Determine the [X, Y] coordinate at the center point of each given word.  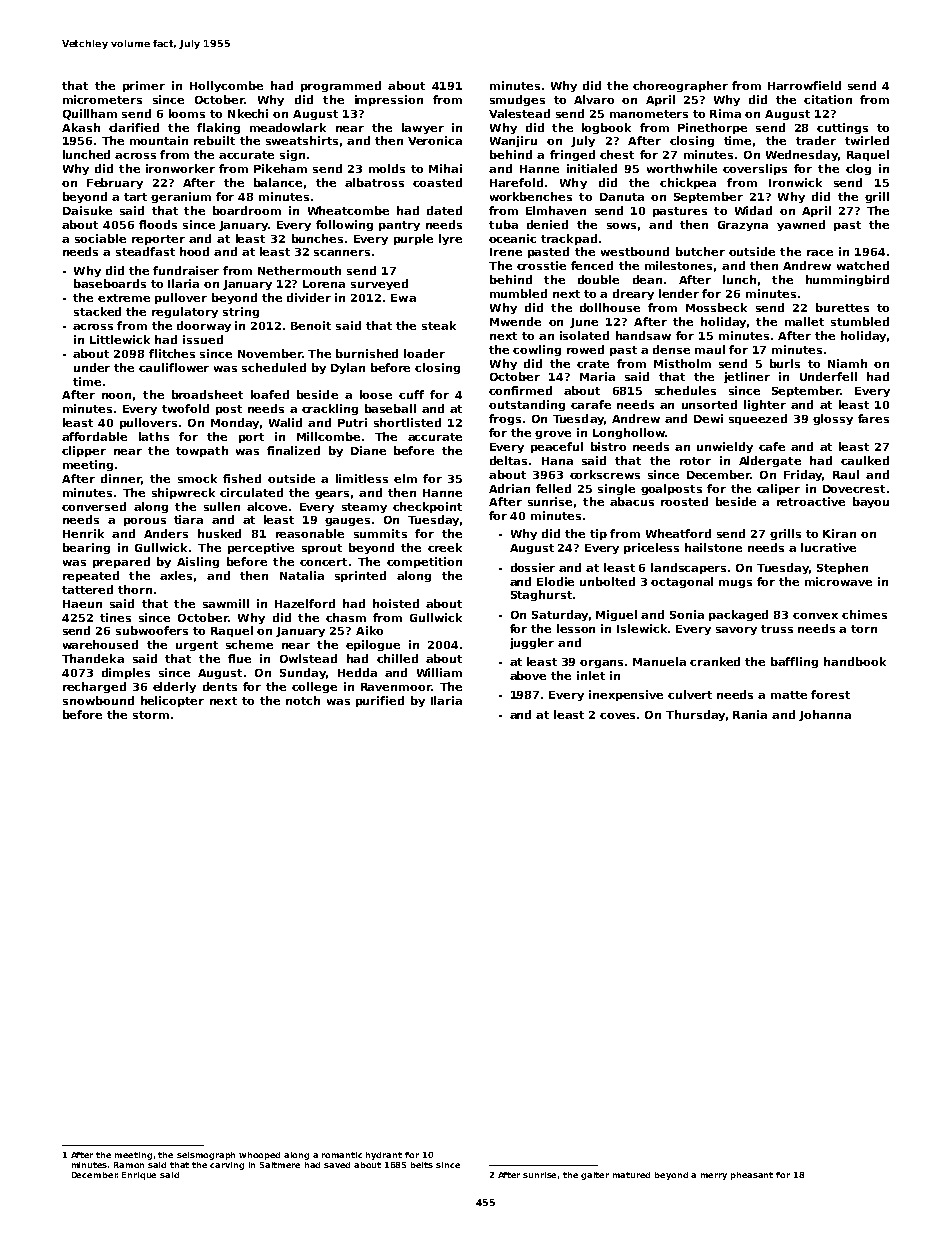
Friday [803, 475]
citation [828, 99]
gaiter [595, 1176]
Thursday [695, 715]
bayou [871, 502]
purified [380, 701]
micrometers [102, 99]
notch [303, 700]
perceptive [261, 548]
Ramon [129, 1165]
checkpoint [427, 507]
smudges [517, 100]
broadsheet [207, 394]
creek [445, 547]
